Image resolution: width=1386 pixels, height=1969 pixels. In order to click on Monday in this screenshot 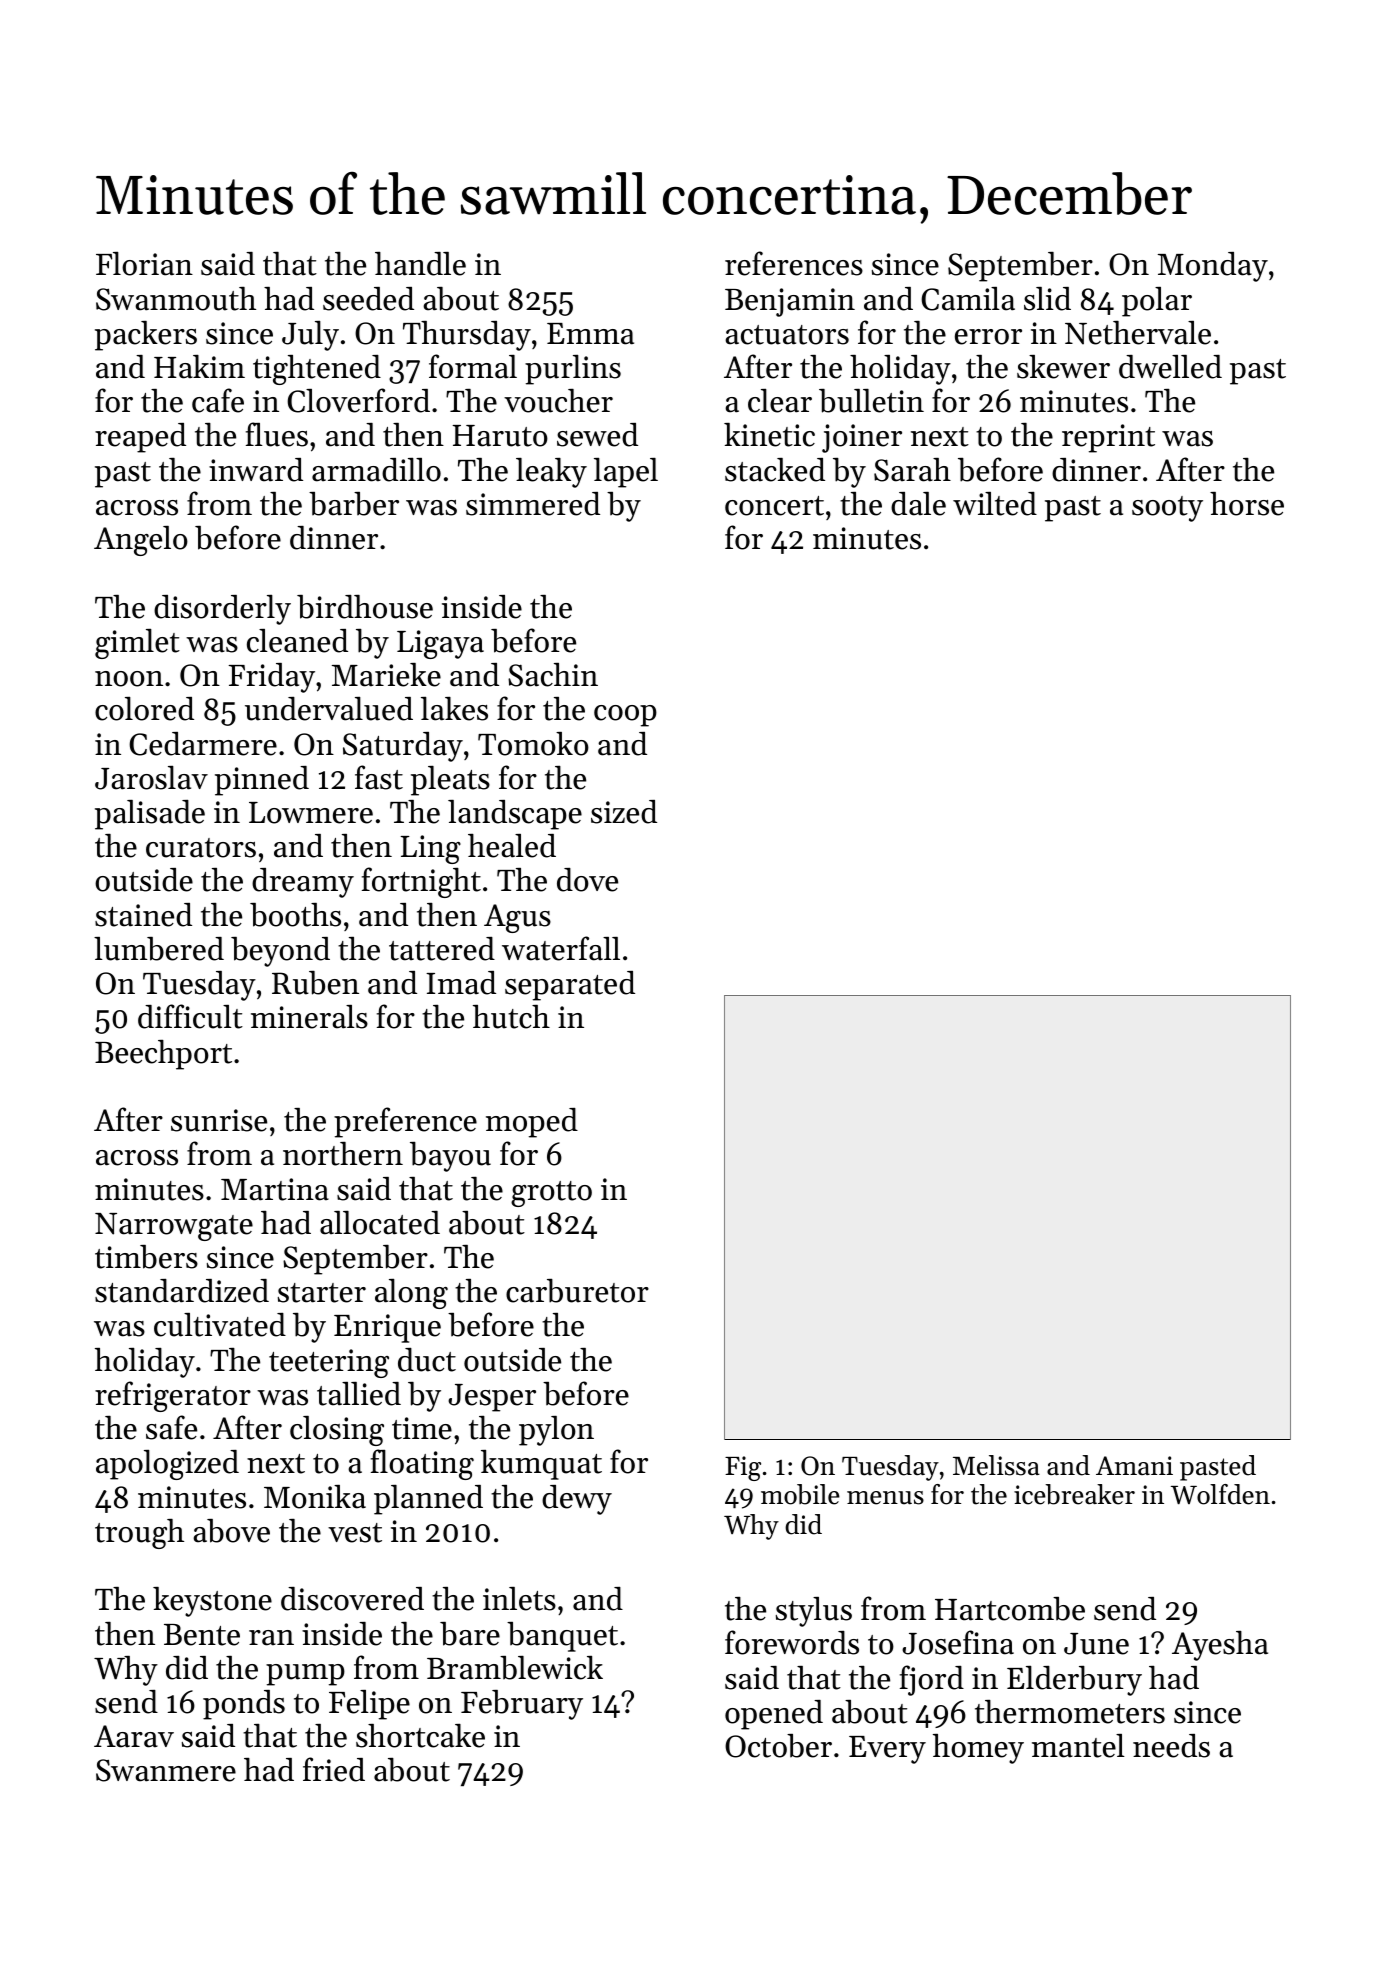, I will do `click(1213, 267)`.
